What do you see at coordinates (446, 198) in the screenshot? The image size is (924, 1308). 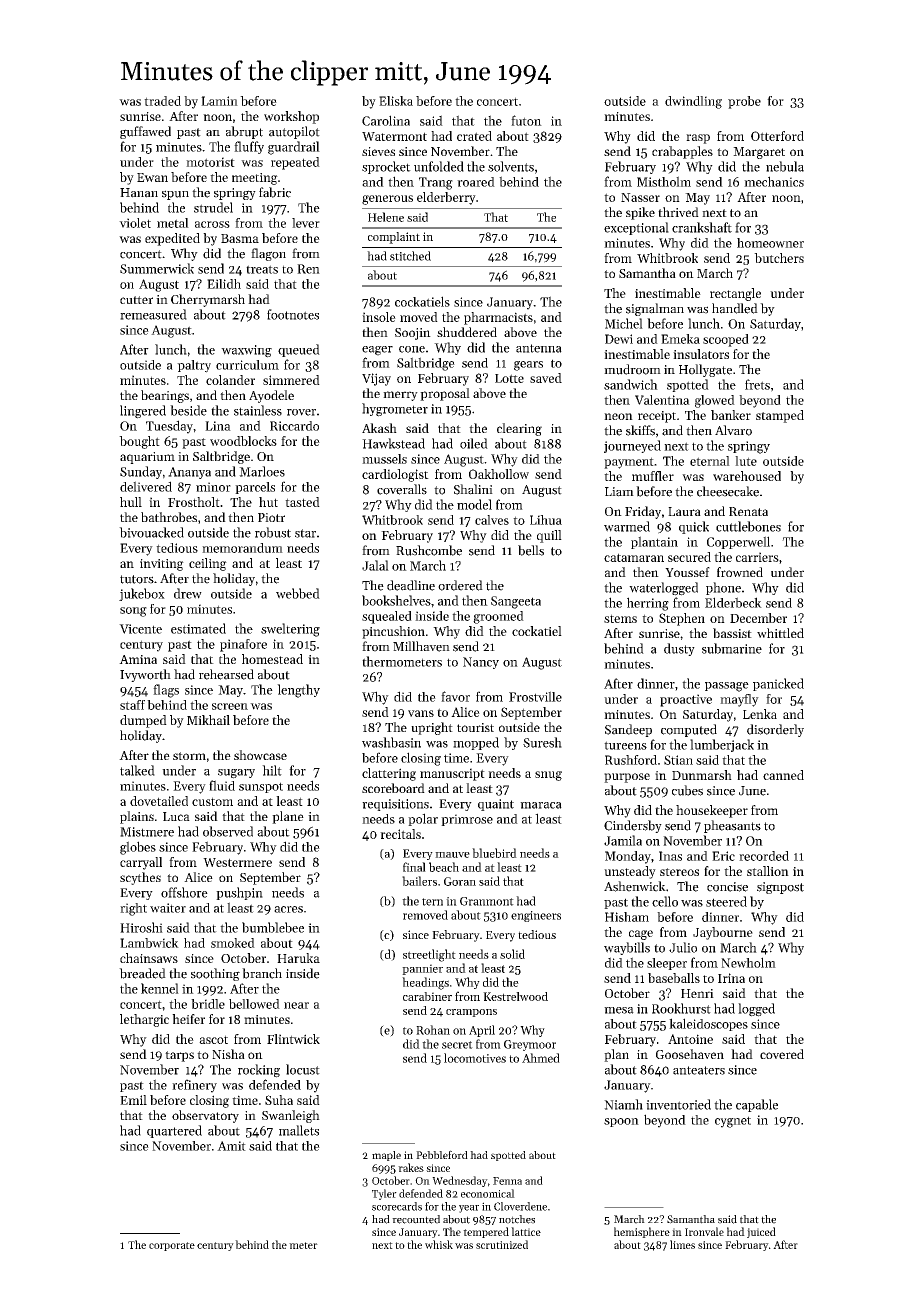 I see `elderberry` at bounding box center [446, 198].
